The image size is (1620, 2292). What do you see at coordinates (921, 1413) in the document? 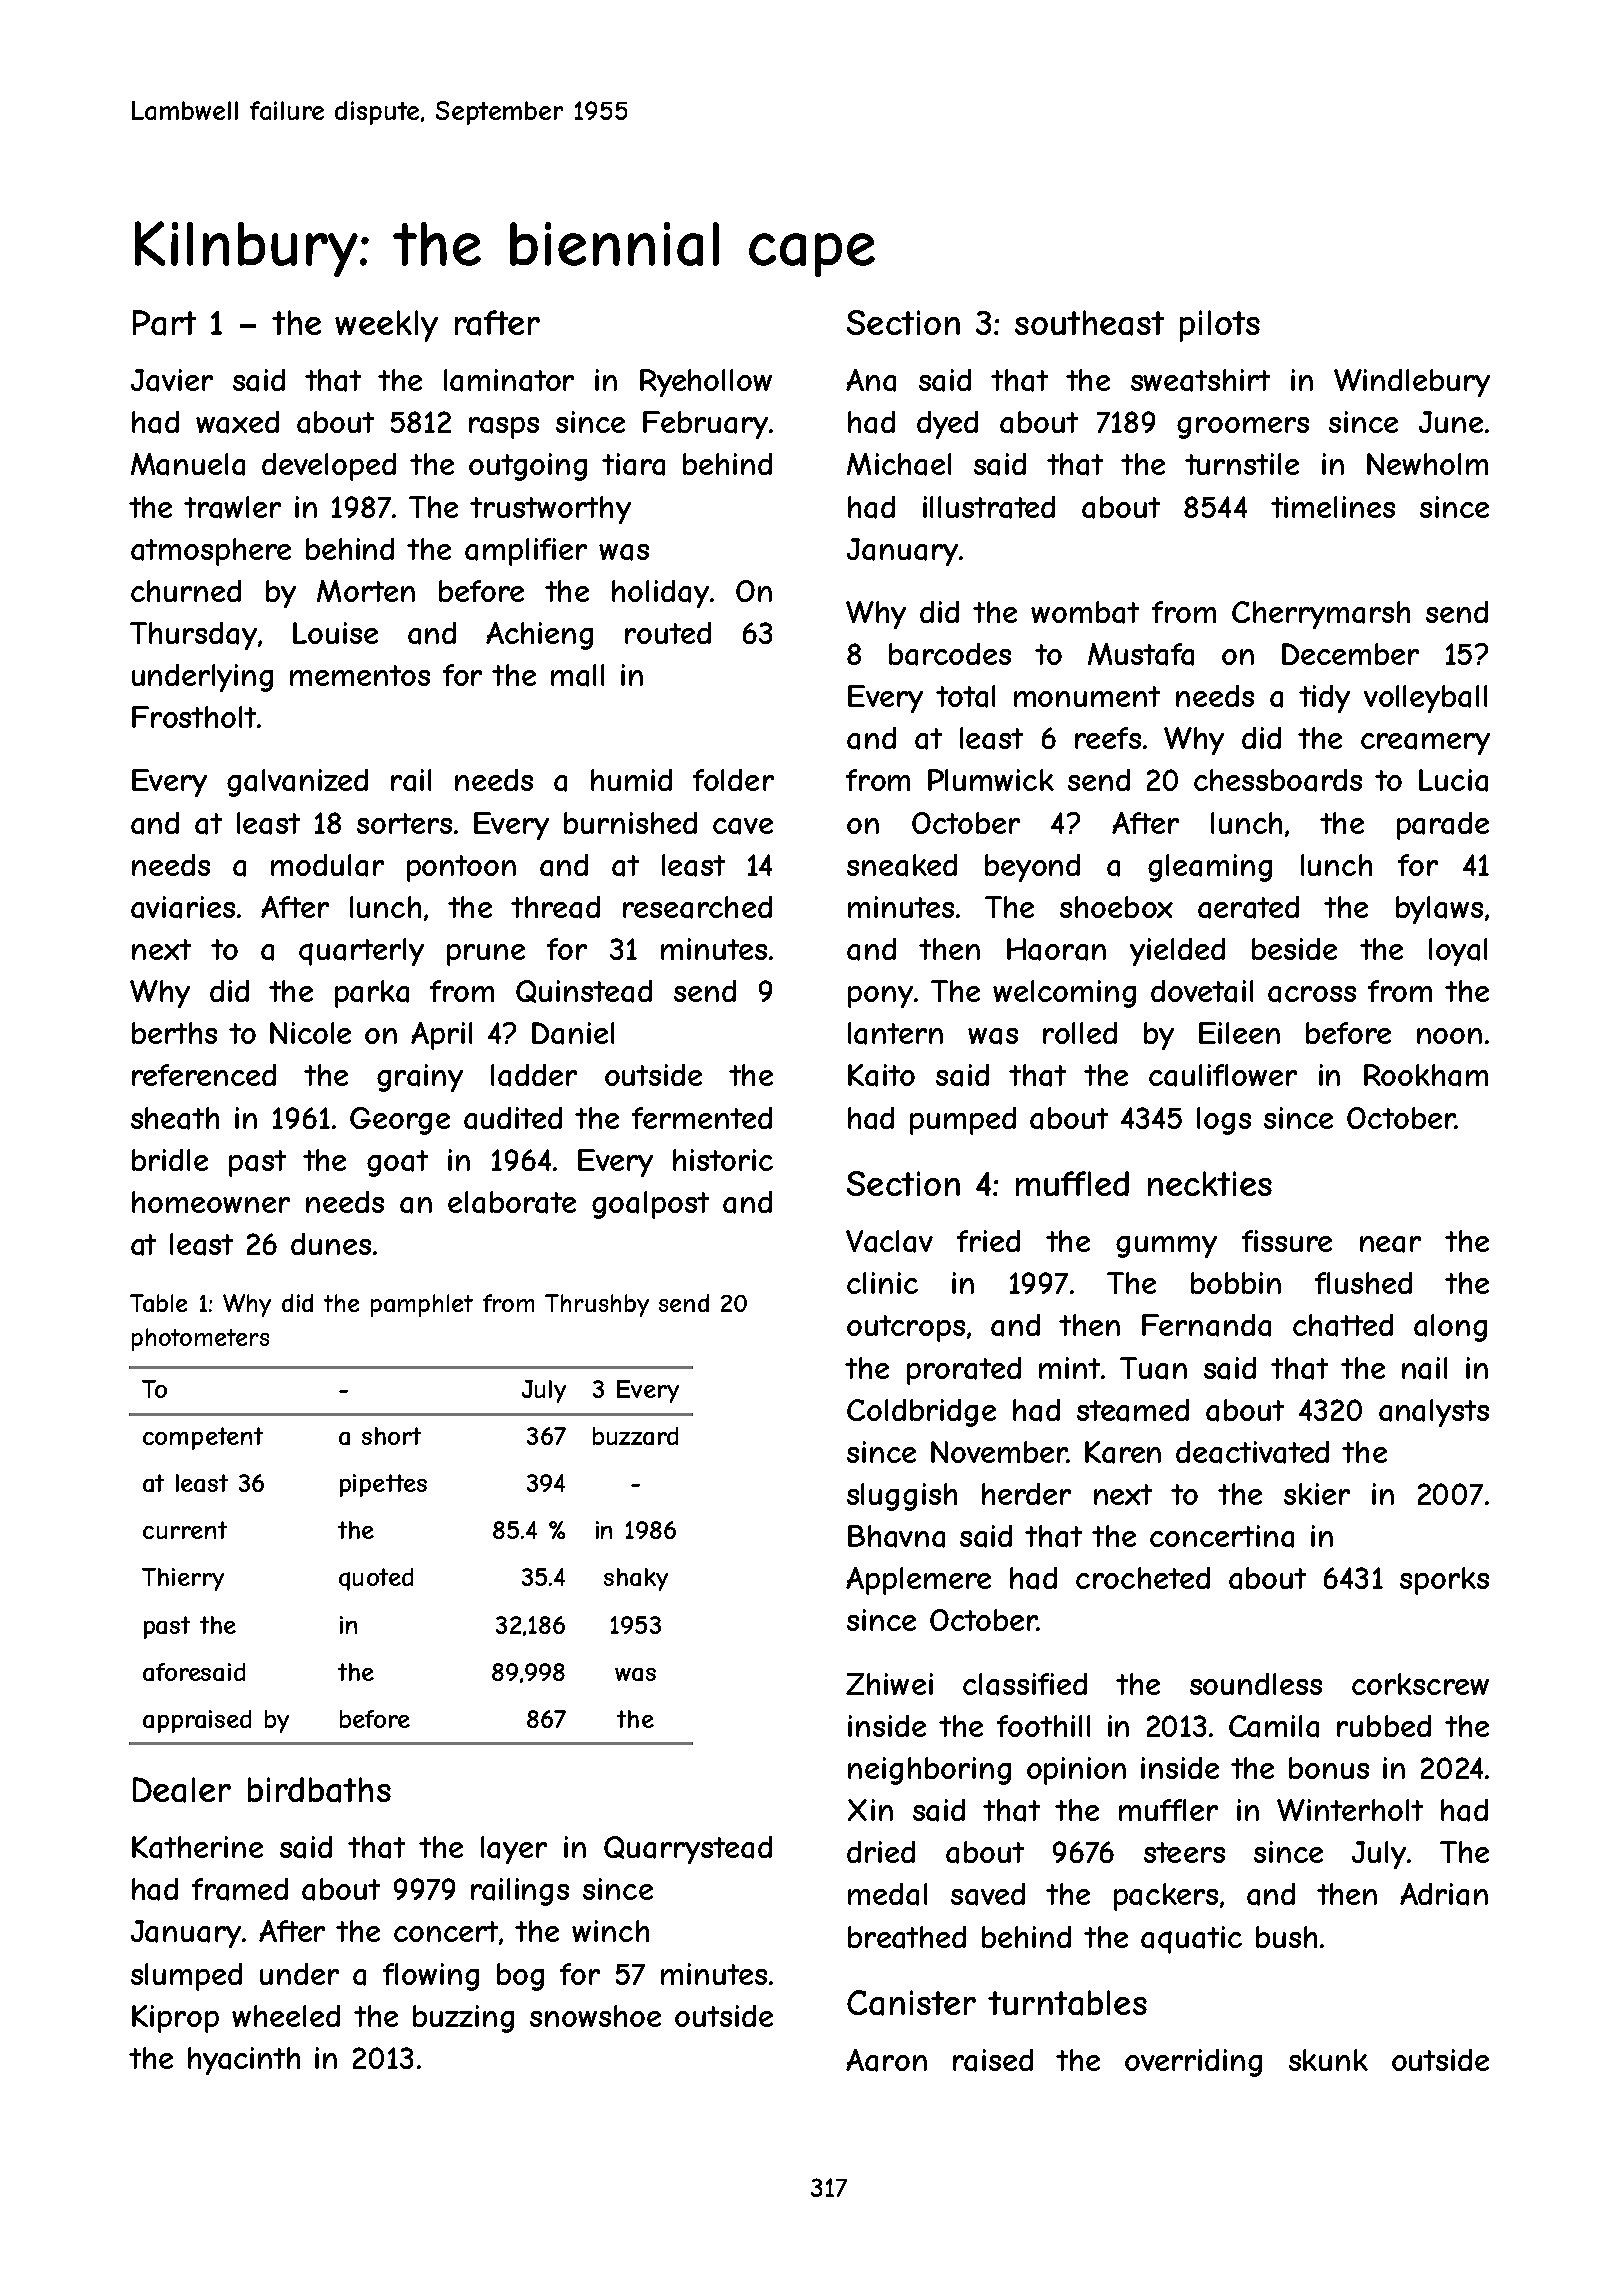
I see `Coldbridge` at bounding box center [921, 1413].
